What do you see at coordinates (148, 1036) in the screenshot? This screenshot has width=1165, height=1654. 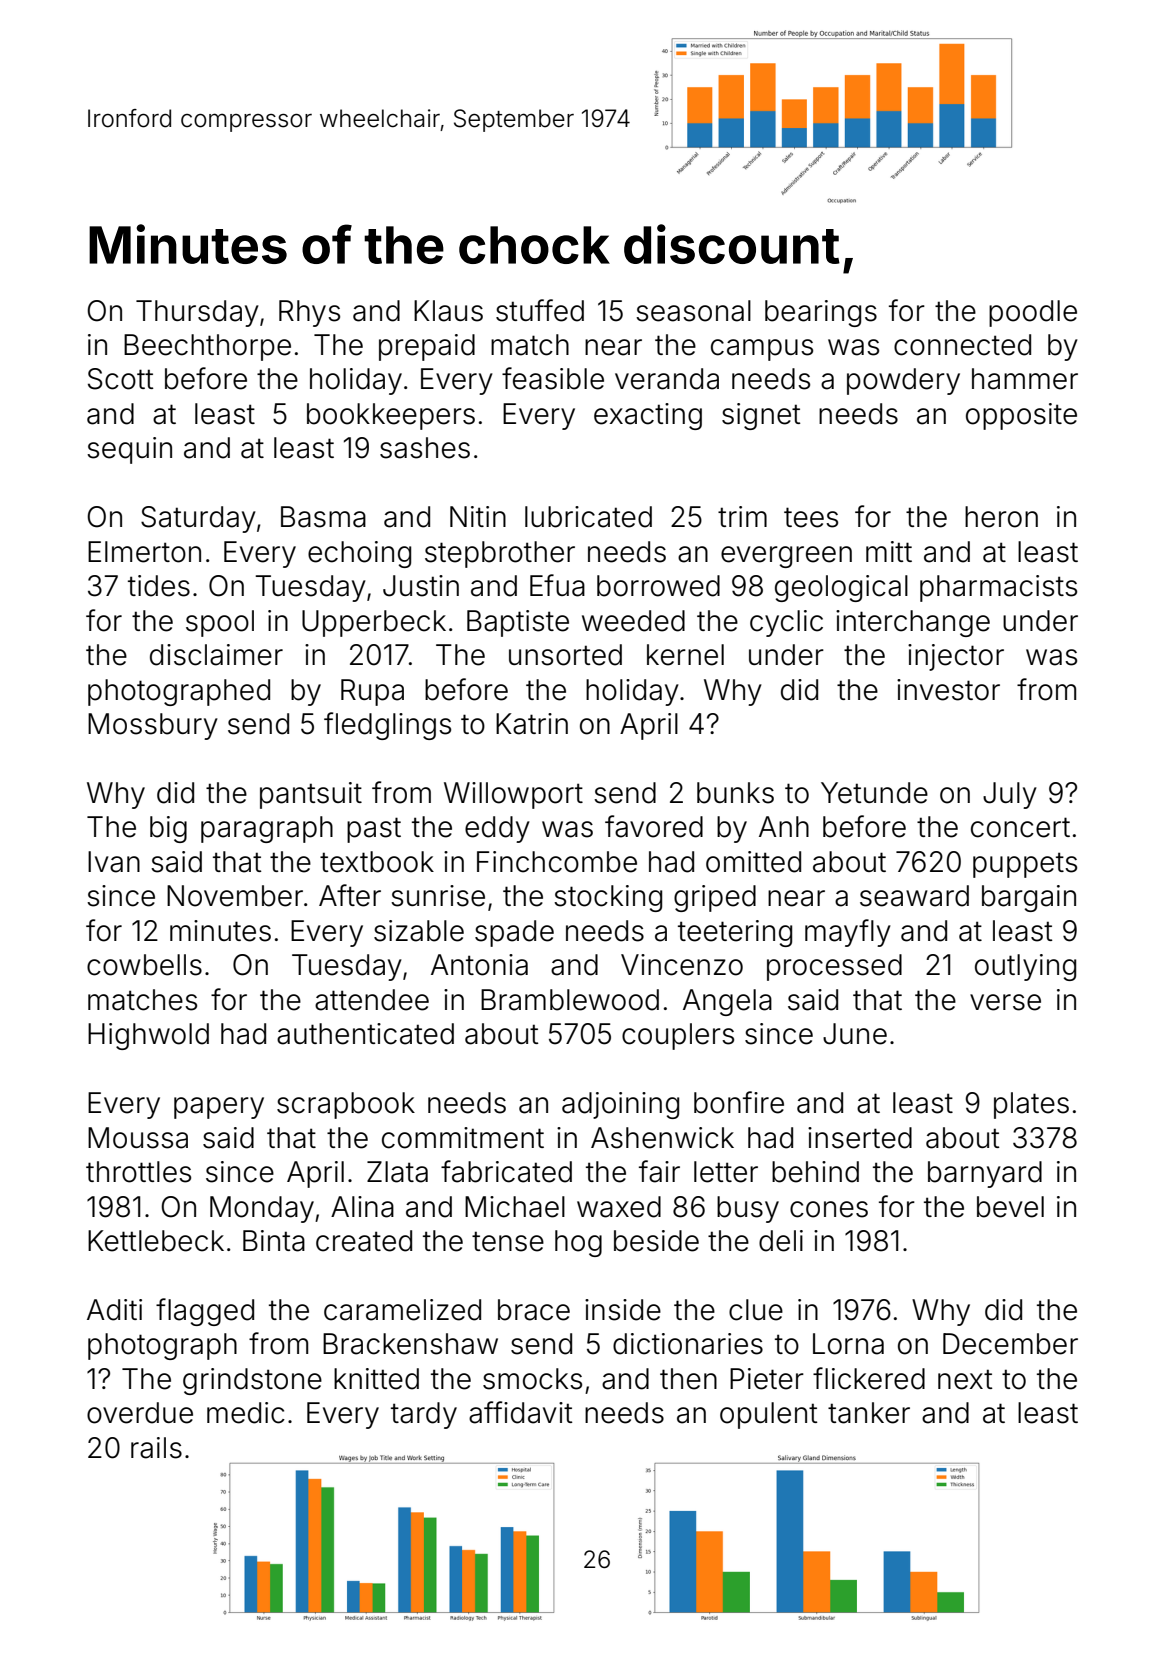 I see `Highwold` at bounding box center [148, 1036].
